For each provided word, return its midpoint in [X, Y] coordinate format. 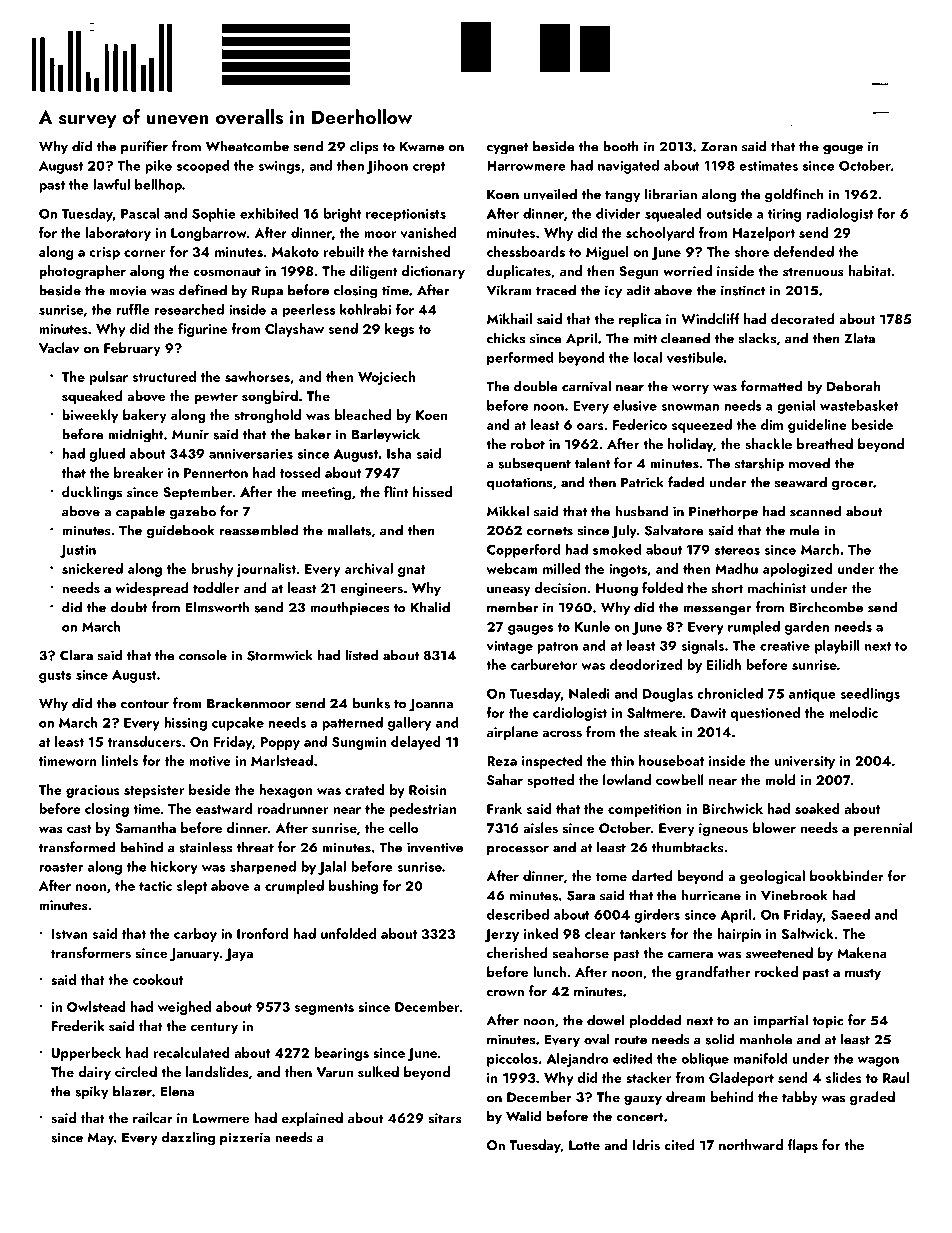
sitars [445, 1118]
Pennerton [216, 473]
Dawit [708, 713]
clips [364, 147]
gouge [843, 150]
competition [645, 810]
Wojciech [386, 378]
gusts [55, 677]
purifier [144, 147]
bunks [371, 703]
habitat [870, 270]
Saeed [850, 914]
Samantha [145, 828]
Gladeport [741, 1079]
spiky [91, 1092]
